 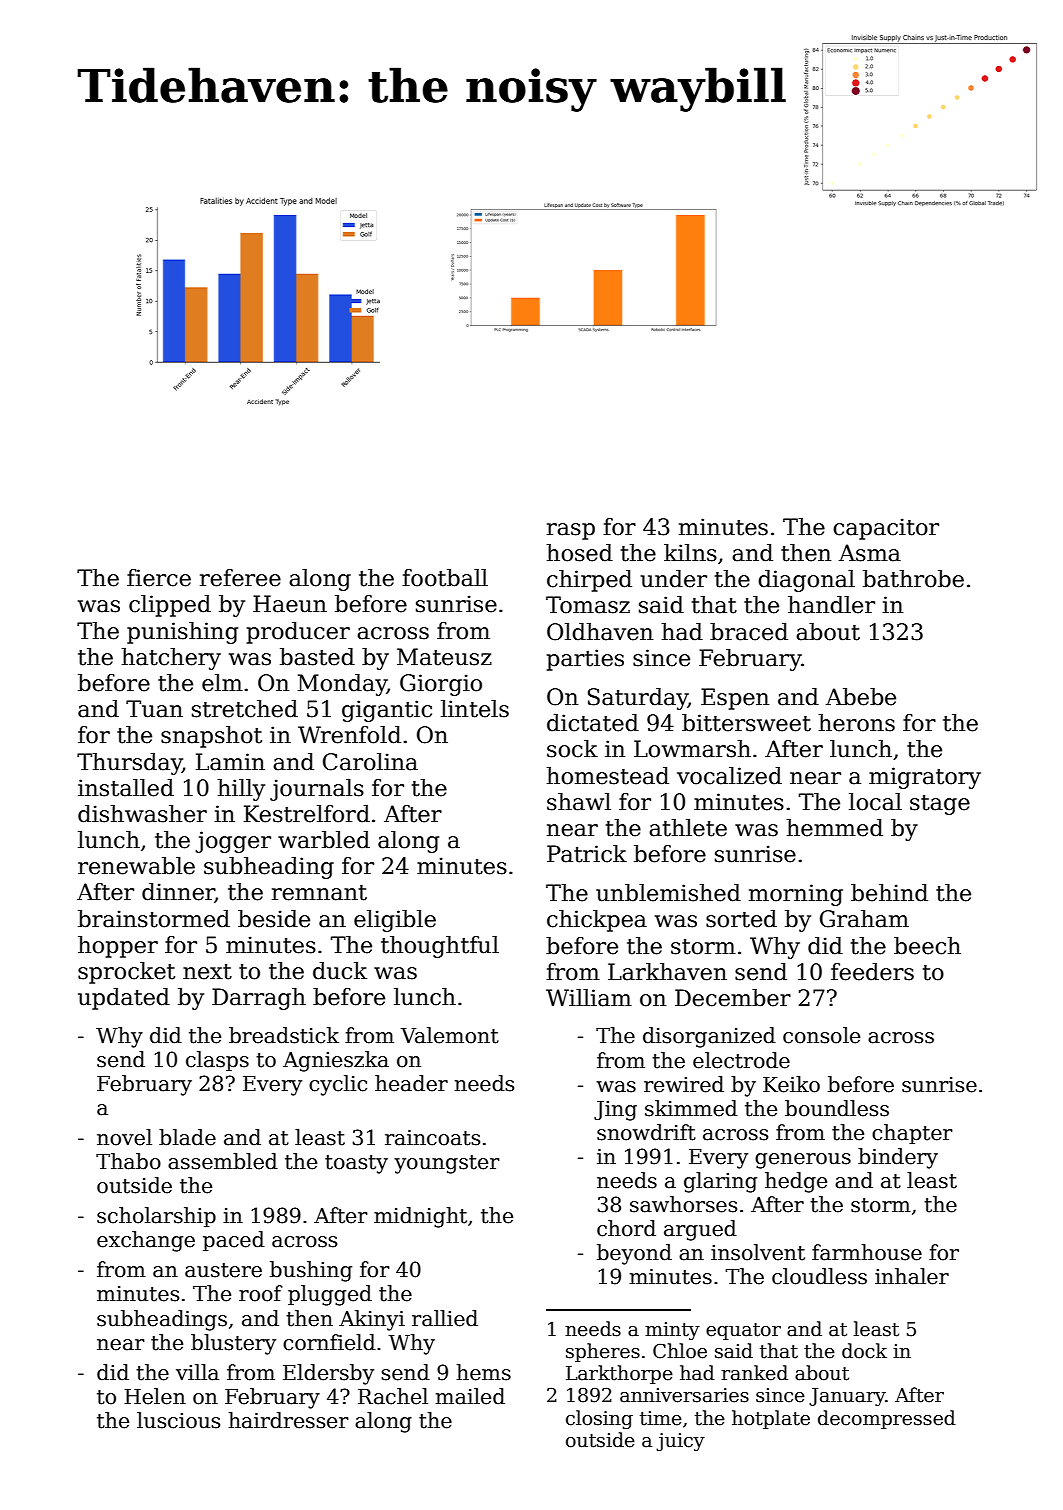 What do you see at coordinates (233, 1344) in the screenshot?
I see `blustery` at bounding box center [233, 1344].
